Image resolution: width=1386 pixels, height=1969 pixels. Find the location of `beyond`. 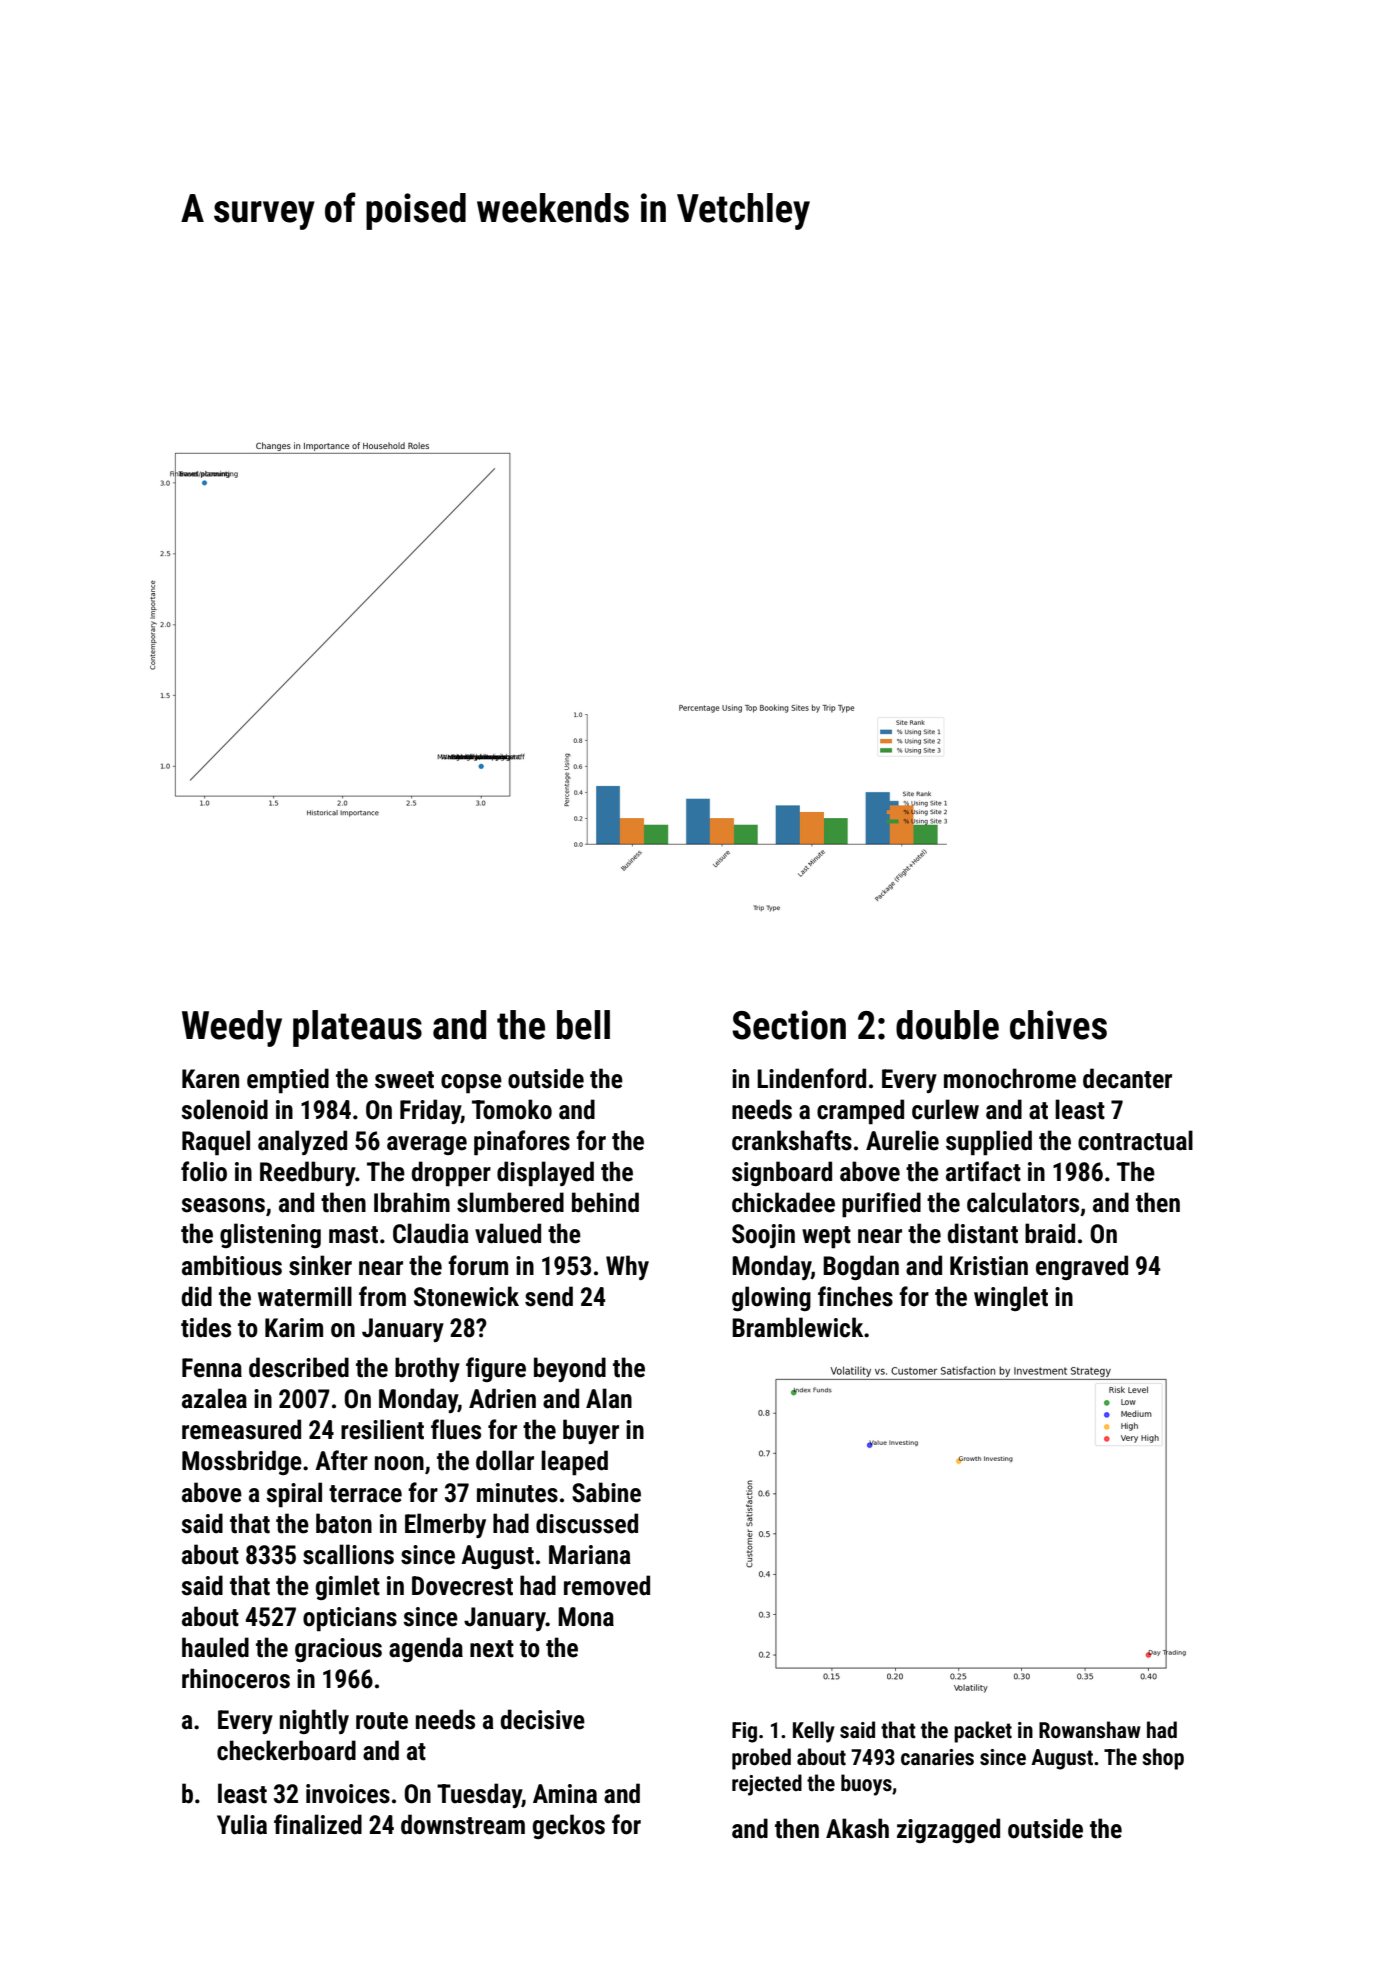

beyond is located at coordinates (570, 1369).
